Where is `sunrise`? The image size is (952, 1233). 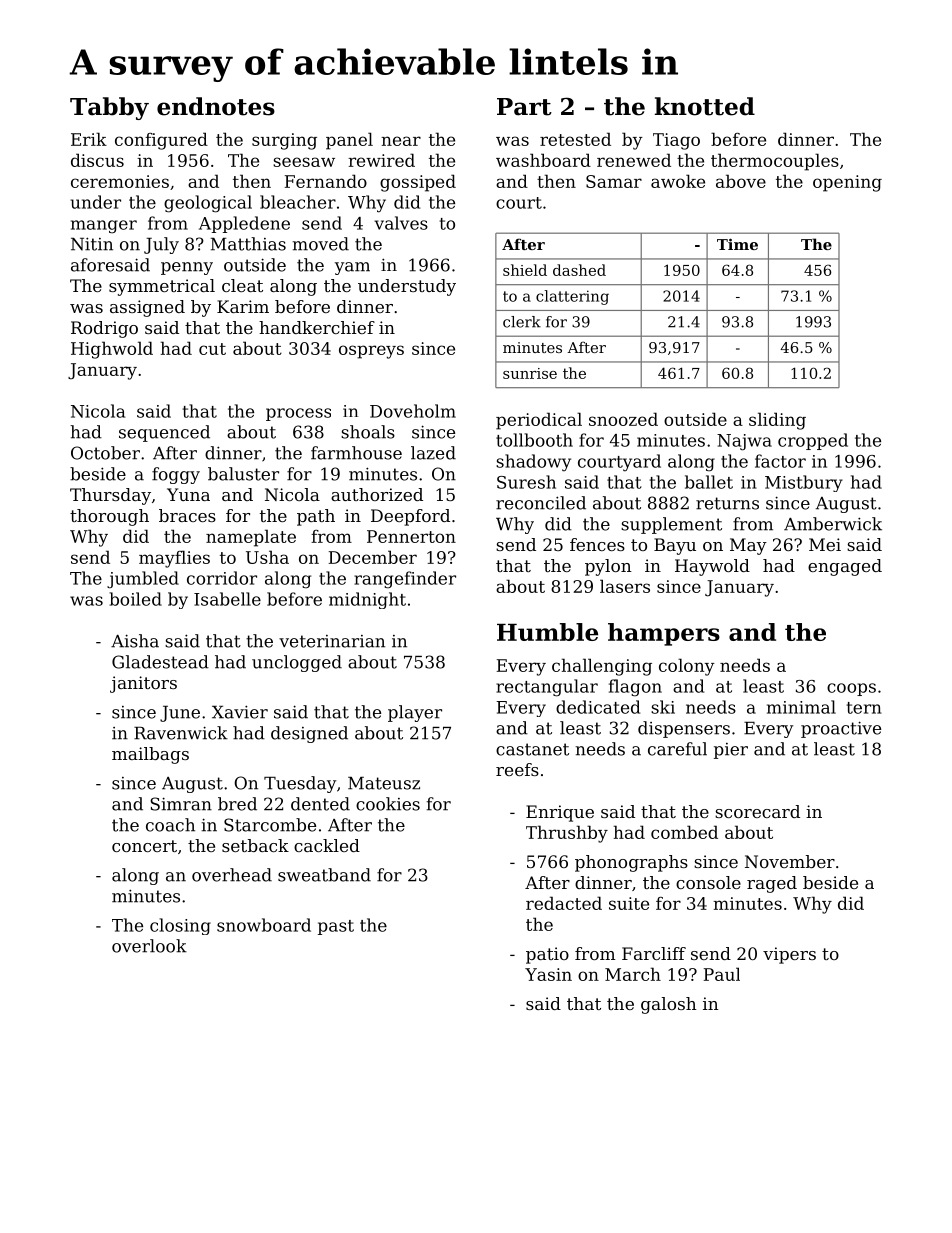 sunrise is located at coordinates (530, 373).
